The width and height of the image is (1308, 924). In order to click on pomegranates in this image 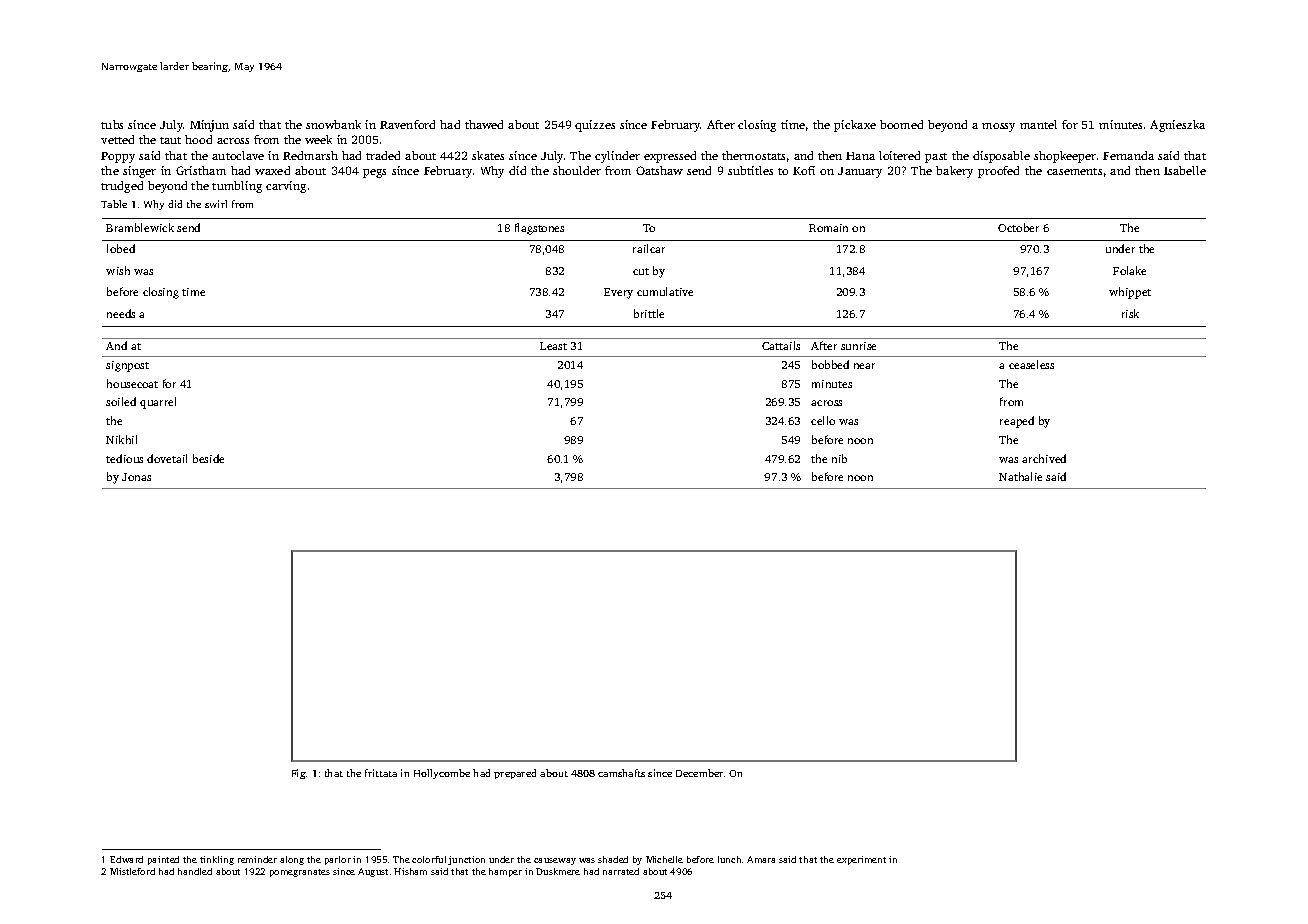, I will do `click(300, 873)`.
